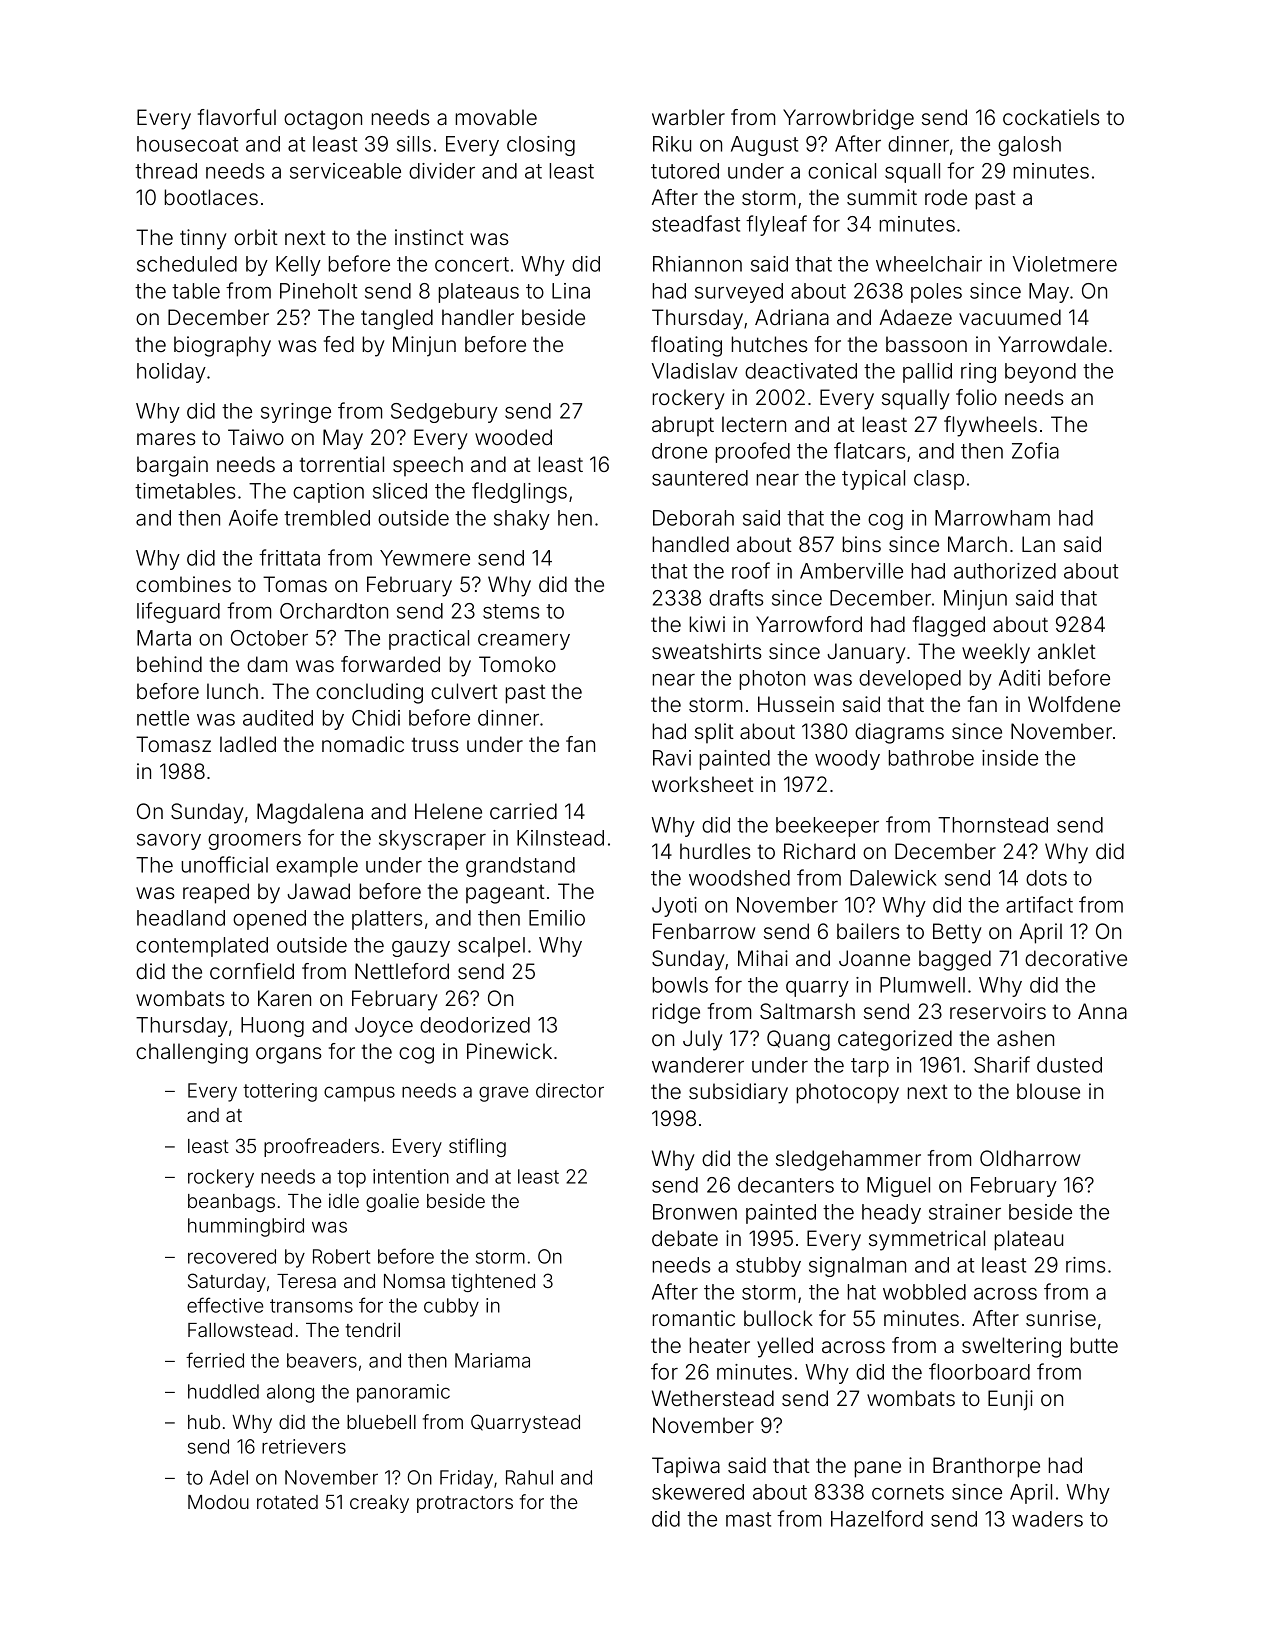 This document has height=1637, width=1265. Describe the element at coordinates (218, 1502) in the document. I see `Modou` at that location.
